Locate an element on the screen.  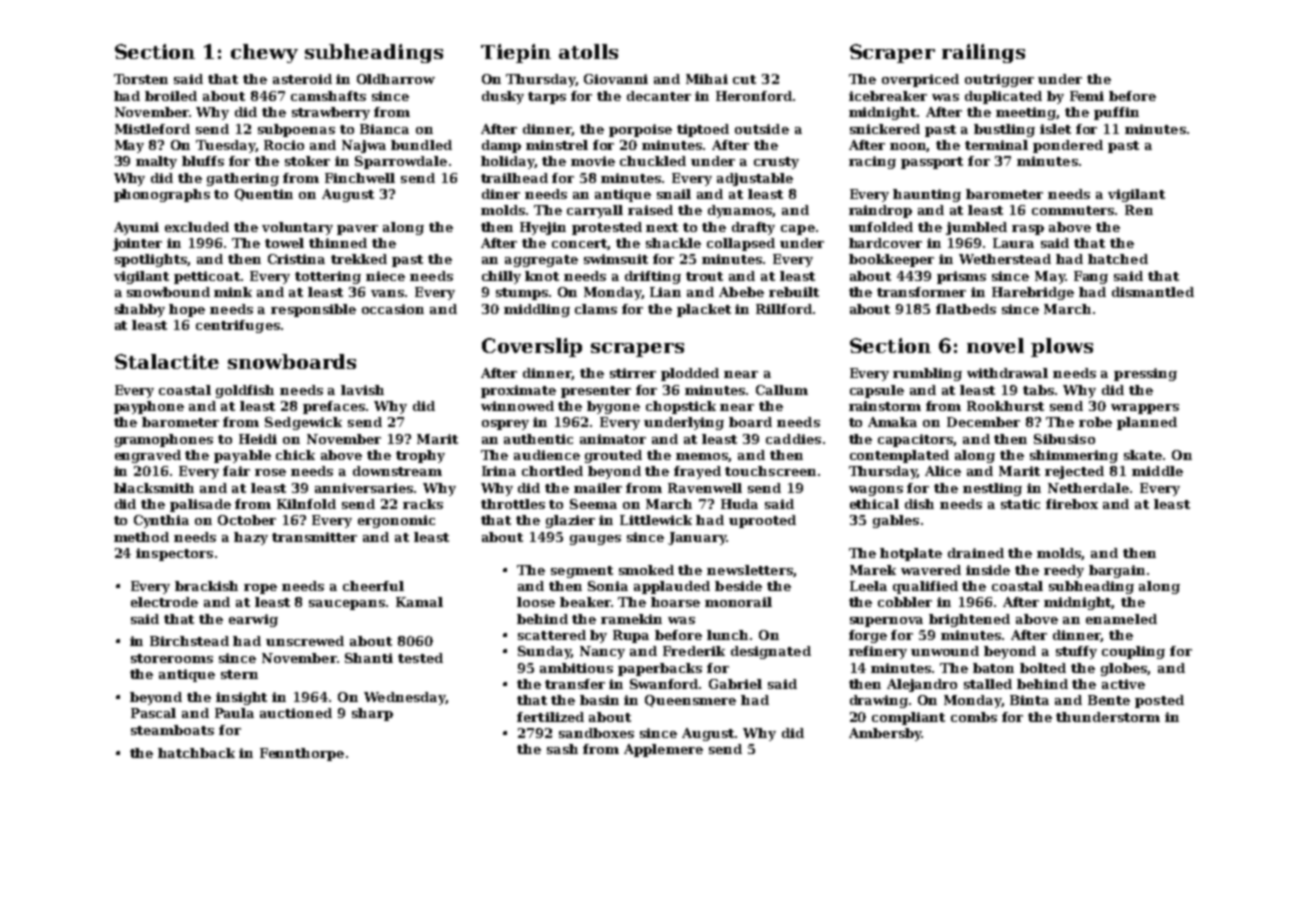
Sparrowdale is located at coordinates (401, 162).
